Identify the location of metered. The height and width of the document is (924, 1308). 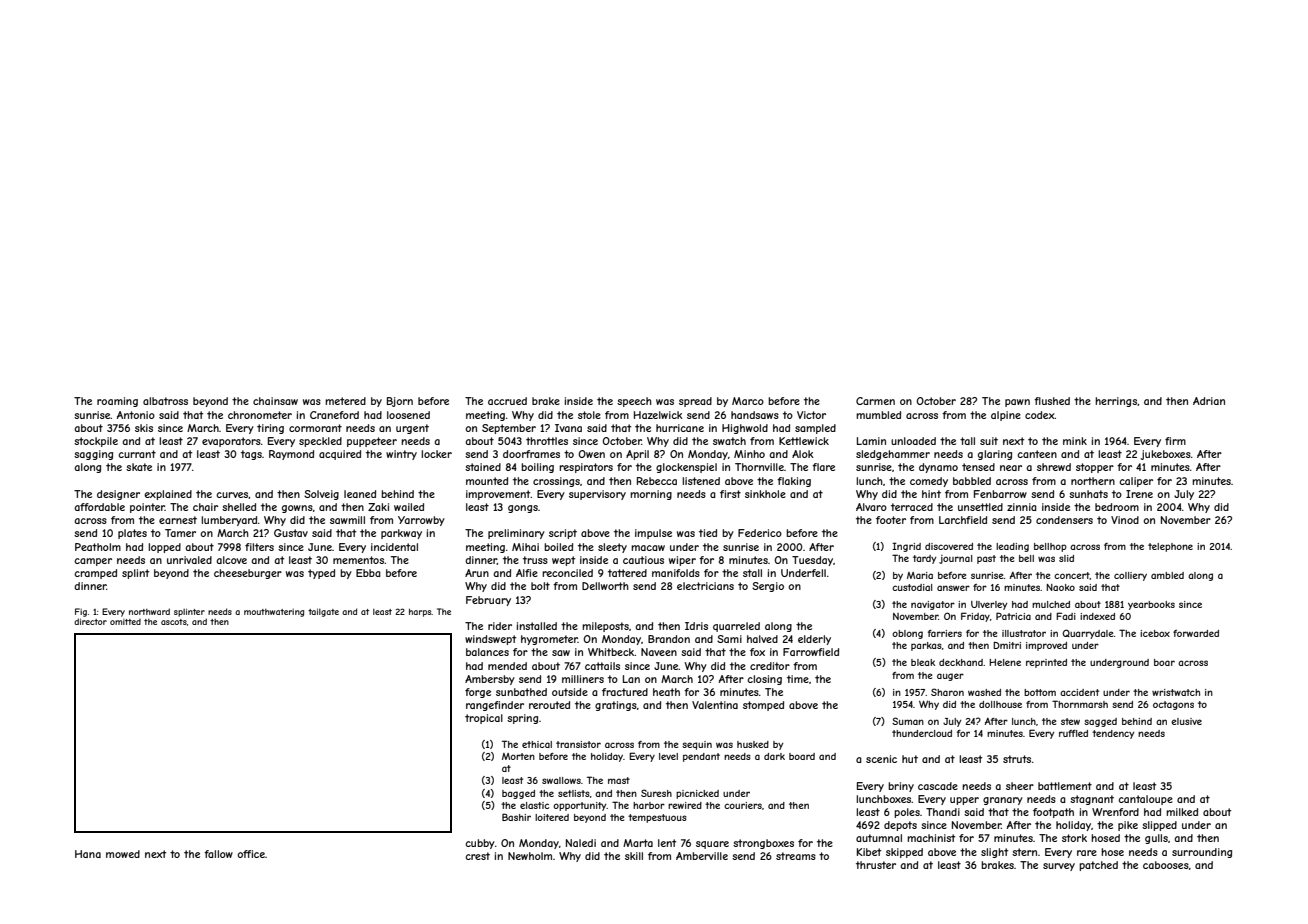
(345, 401).
